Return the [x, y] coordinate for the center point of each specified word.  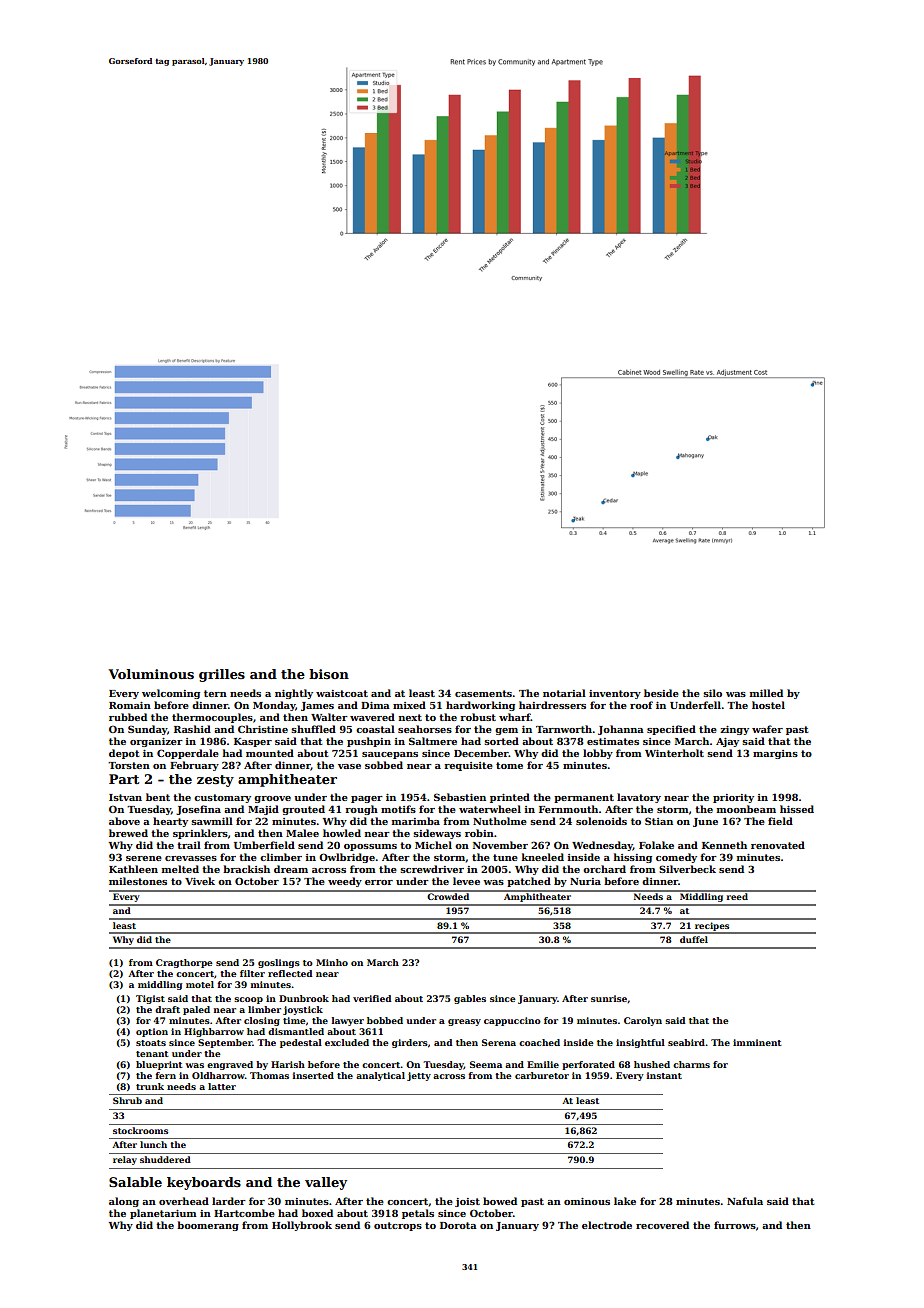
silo [712, 693]
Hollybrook [302, 1226]
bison [329, 674]
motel [200, 984]
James [317, 706]
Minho [332, 962]
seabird [686, 1042]
